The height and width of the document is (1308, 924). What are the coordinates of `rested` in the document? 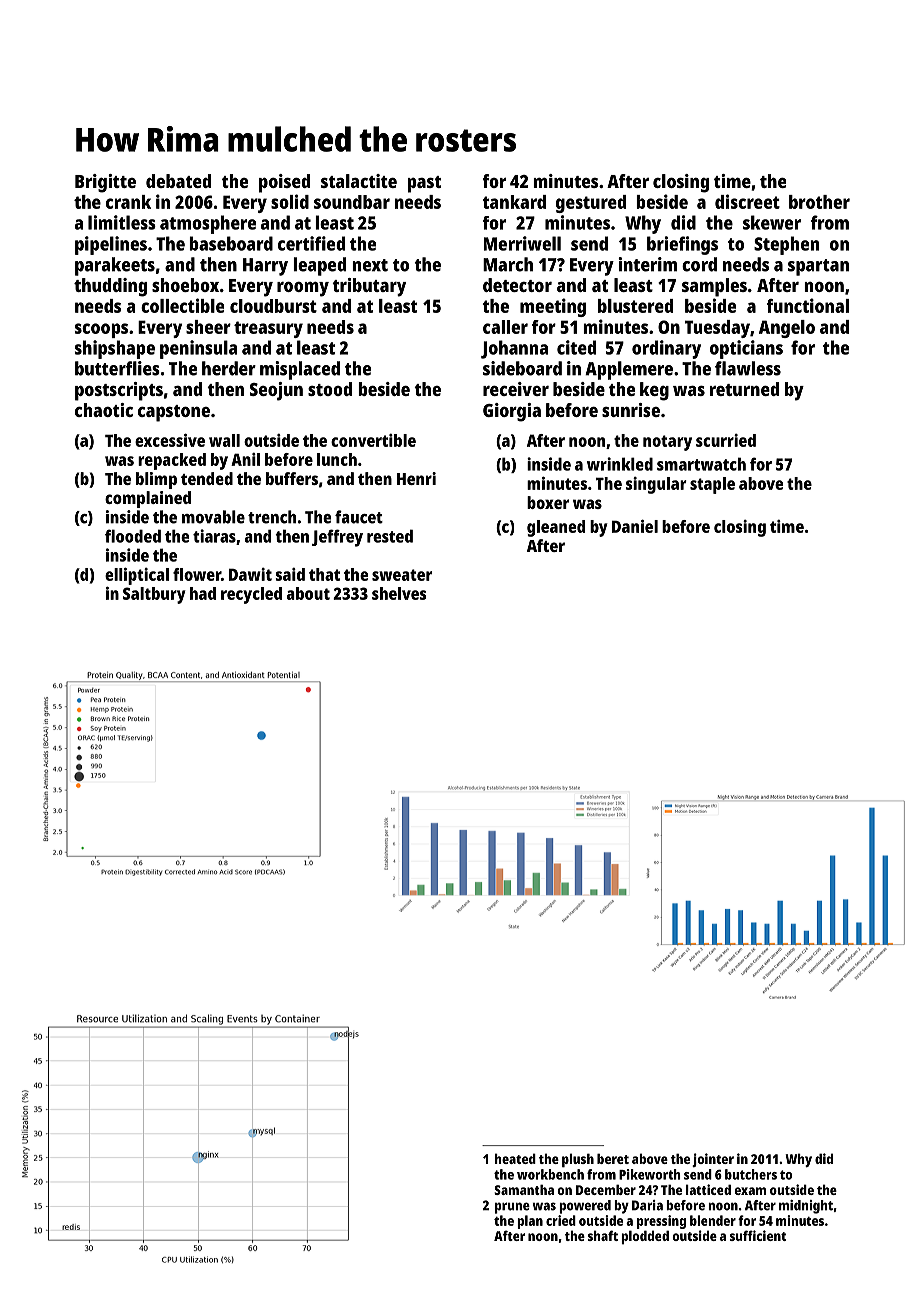 It's located at (390, 536).
